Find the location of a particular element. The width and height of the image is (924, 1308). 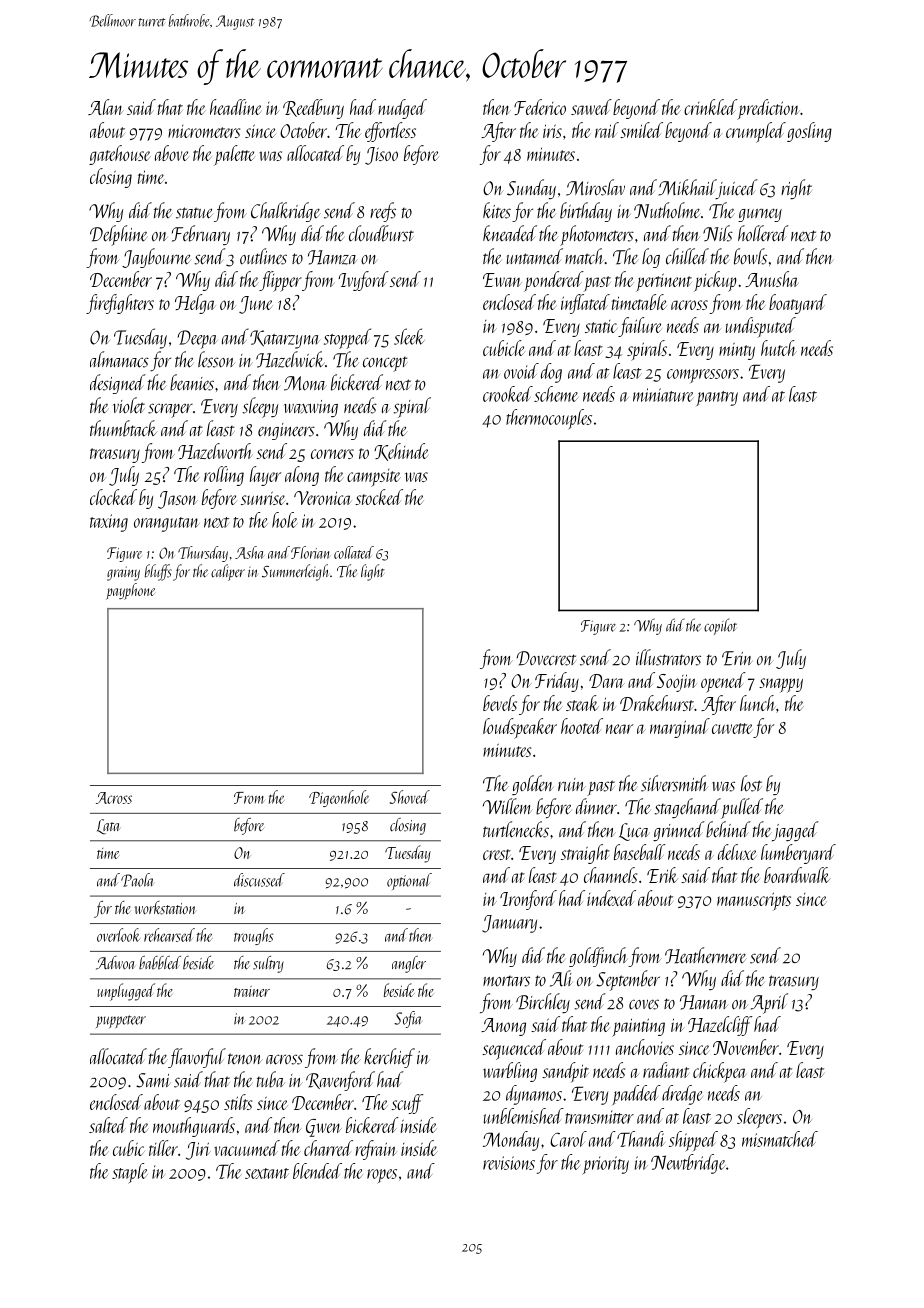

stocked is located at coordinates (379, 497).
